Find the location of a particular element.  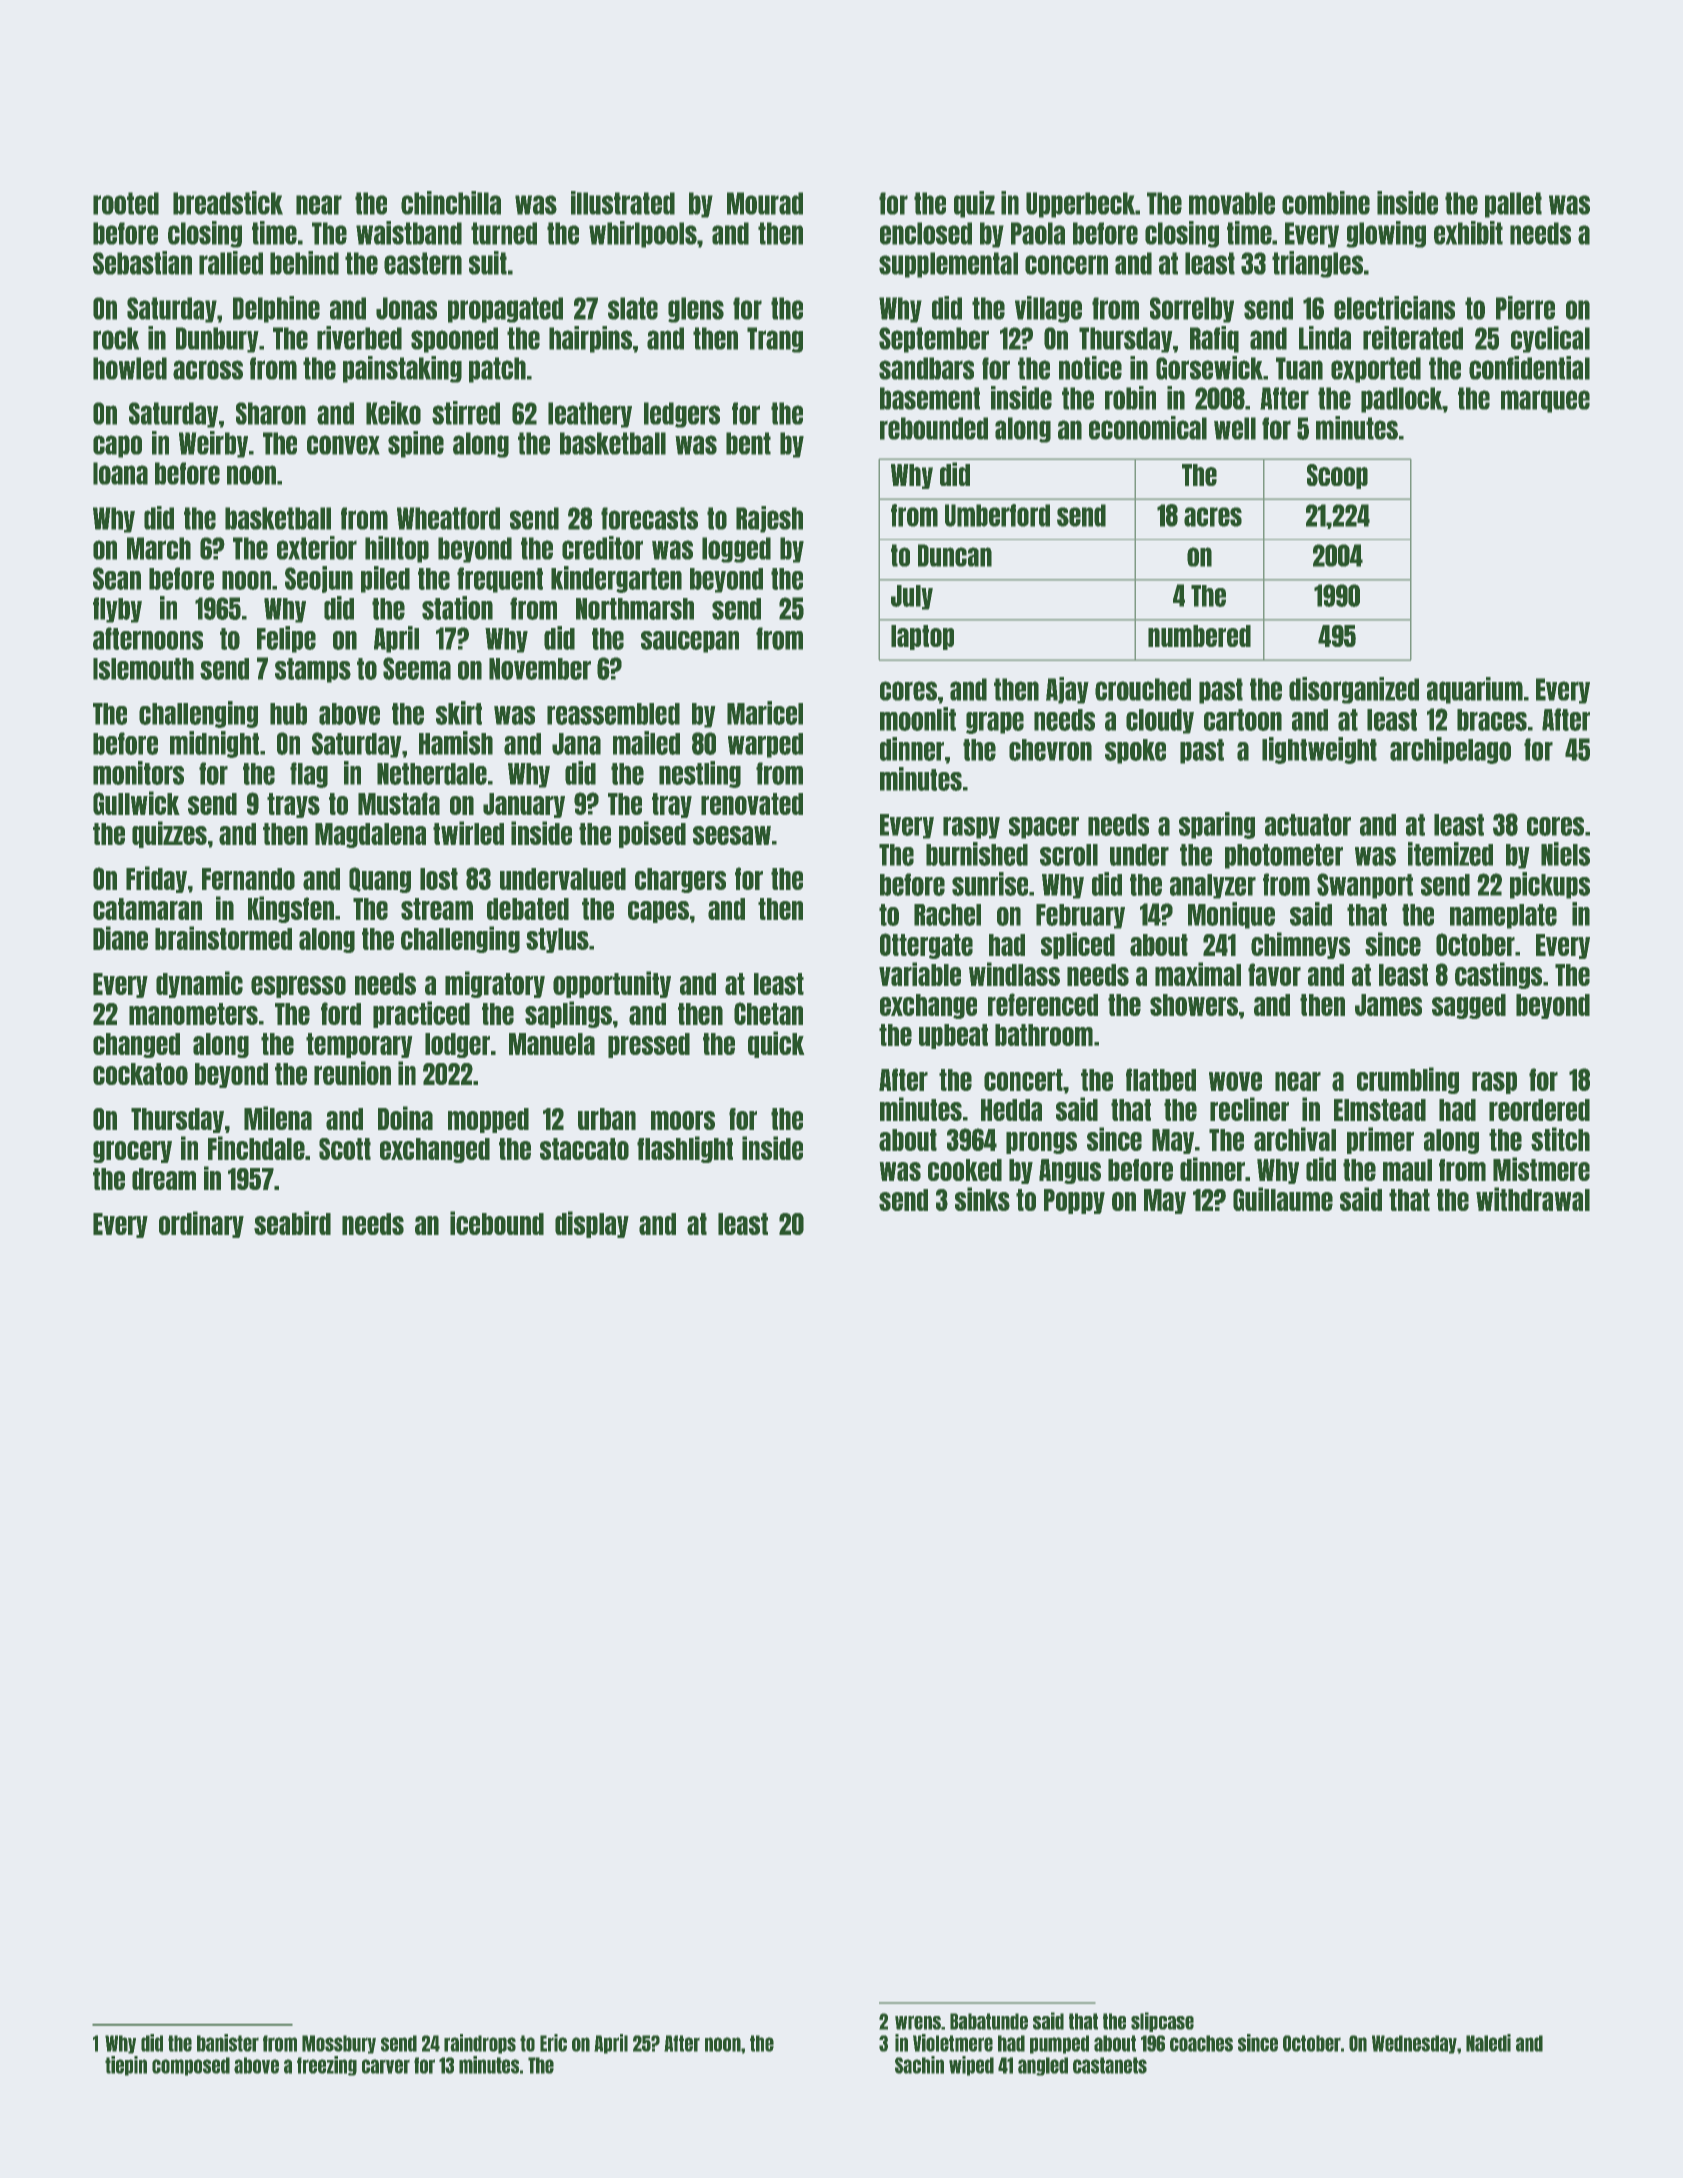

Naledi is located at coordinates (1488, 2043).
